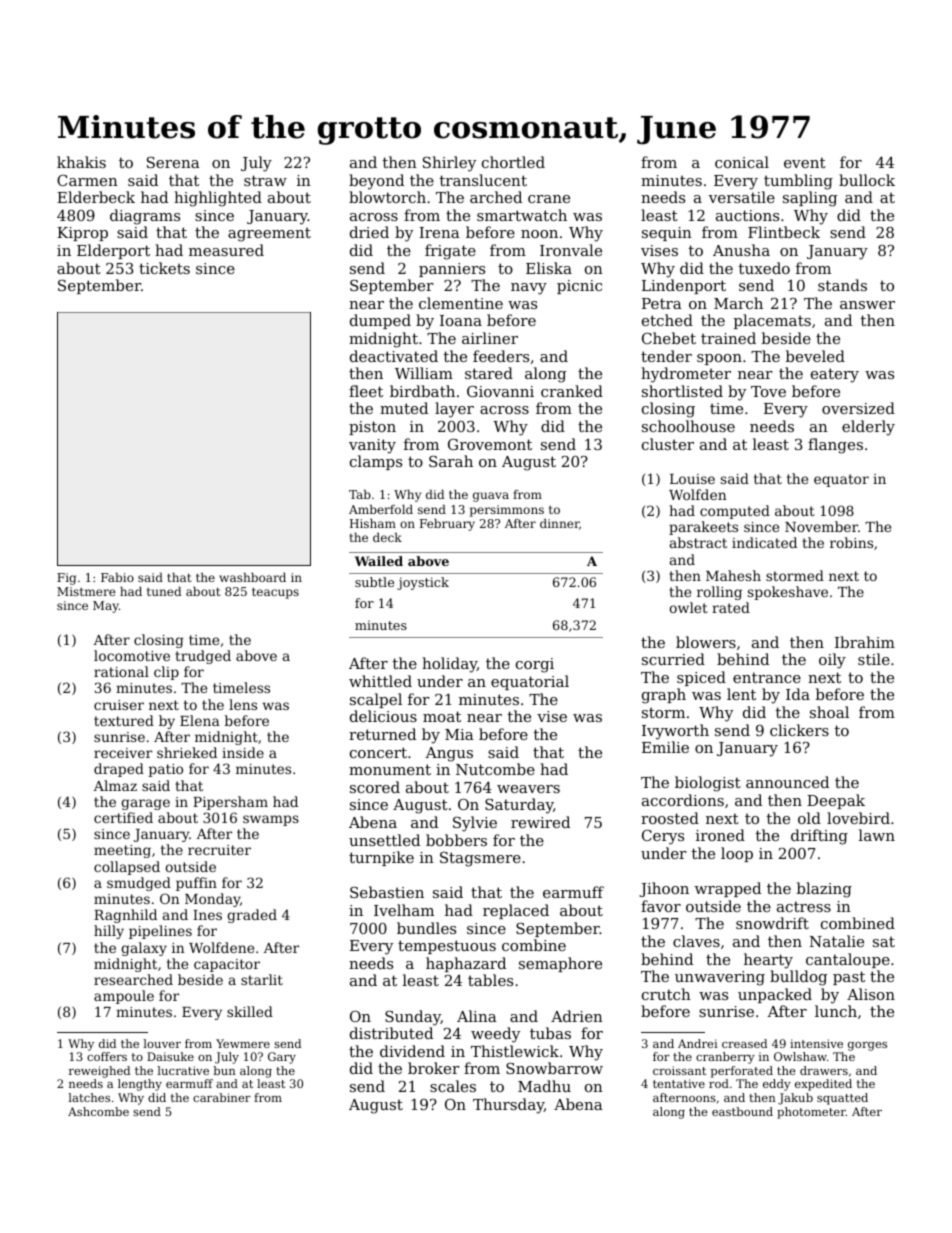  I want to click on straw, so click(265, 180).
